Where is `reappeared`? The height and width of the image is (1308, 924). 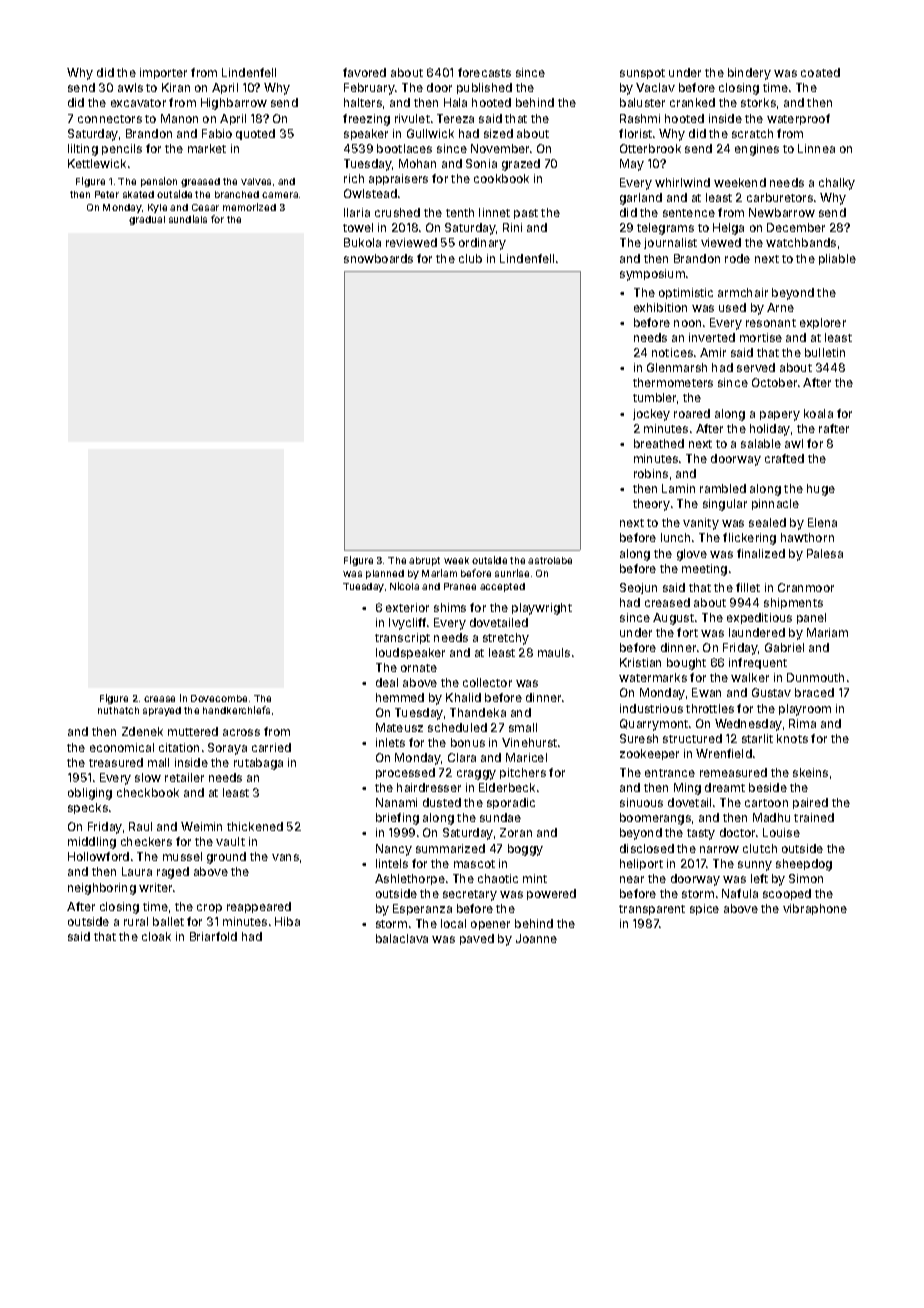 reappeared is located at coordinates (259, 907).
